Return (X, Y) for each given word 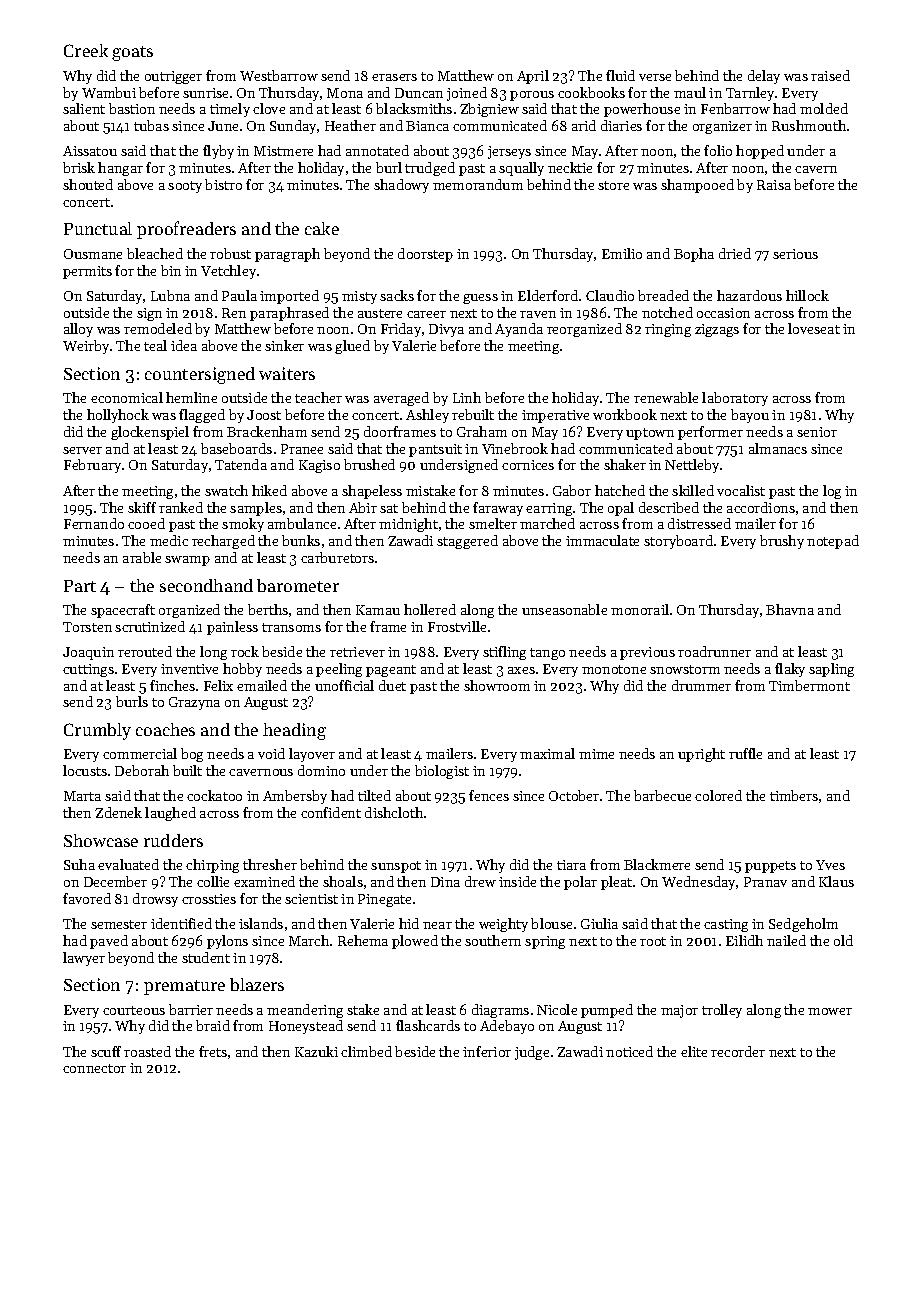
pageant (391, 671)
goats (132, 53)
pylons (227, 942)
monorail (640, 609)
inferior (487, 1051)
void (271, 753)
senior (817, 432)
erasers (394, 77)
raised (830, 75)
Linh (467, 397)
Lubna (170, 295)
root (653, 941)
